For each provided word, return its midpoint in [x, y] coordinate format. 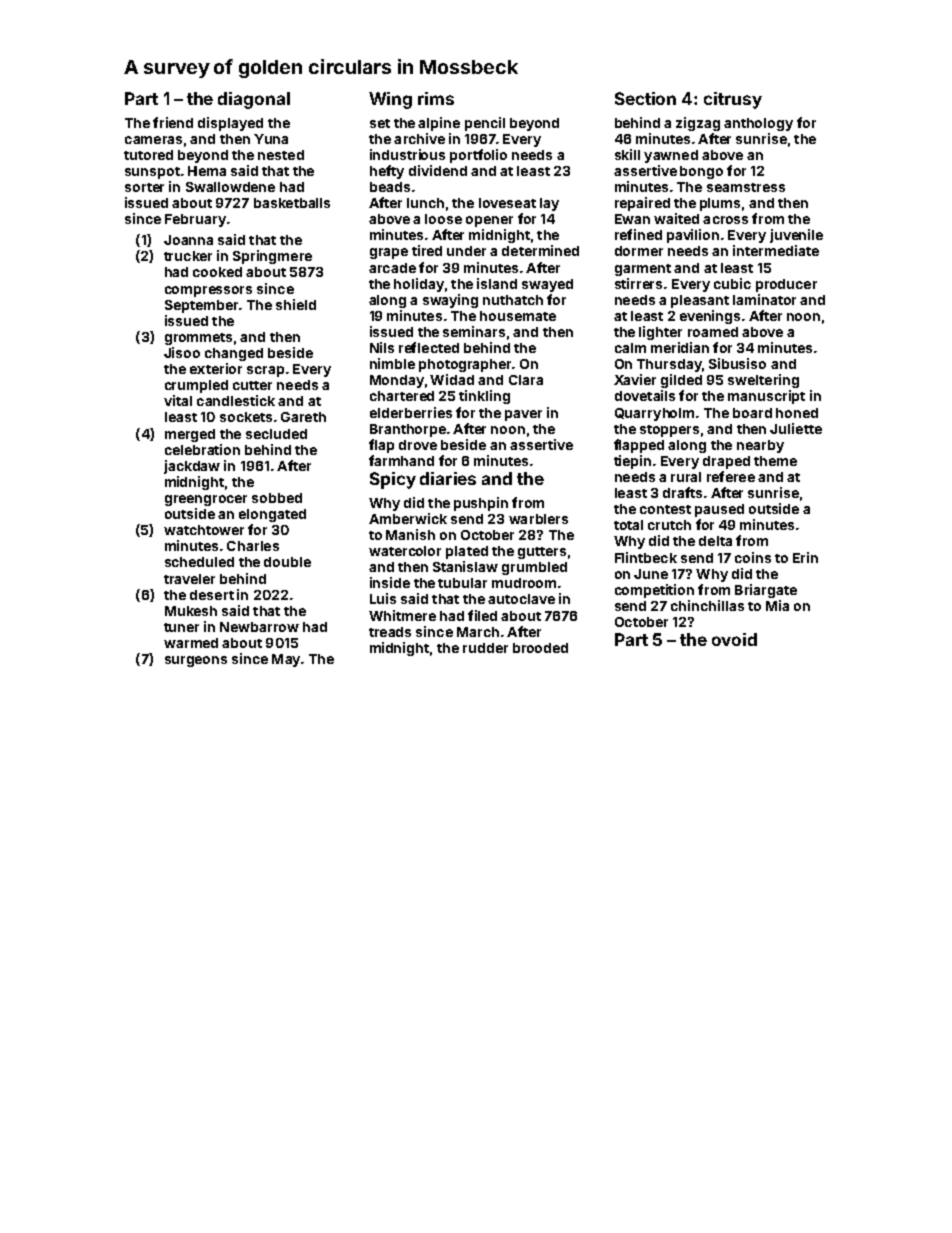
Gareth [303, 417]
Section [645, 98]
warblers [538, 519]
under [466, 251]
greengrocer [206, 500]
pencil [485, 124]
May [286, 660]
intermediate [776, 250]
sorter [144, 187]
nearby [760, 446]
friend [173, 122]
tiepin [632, 462]
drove [418, 445]
